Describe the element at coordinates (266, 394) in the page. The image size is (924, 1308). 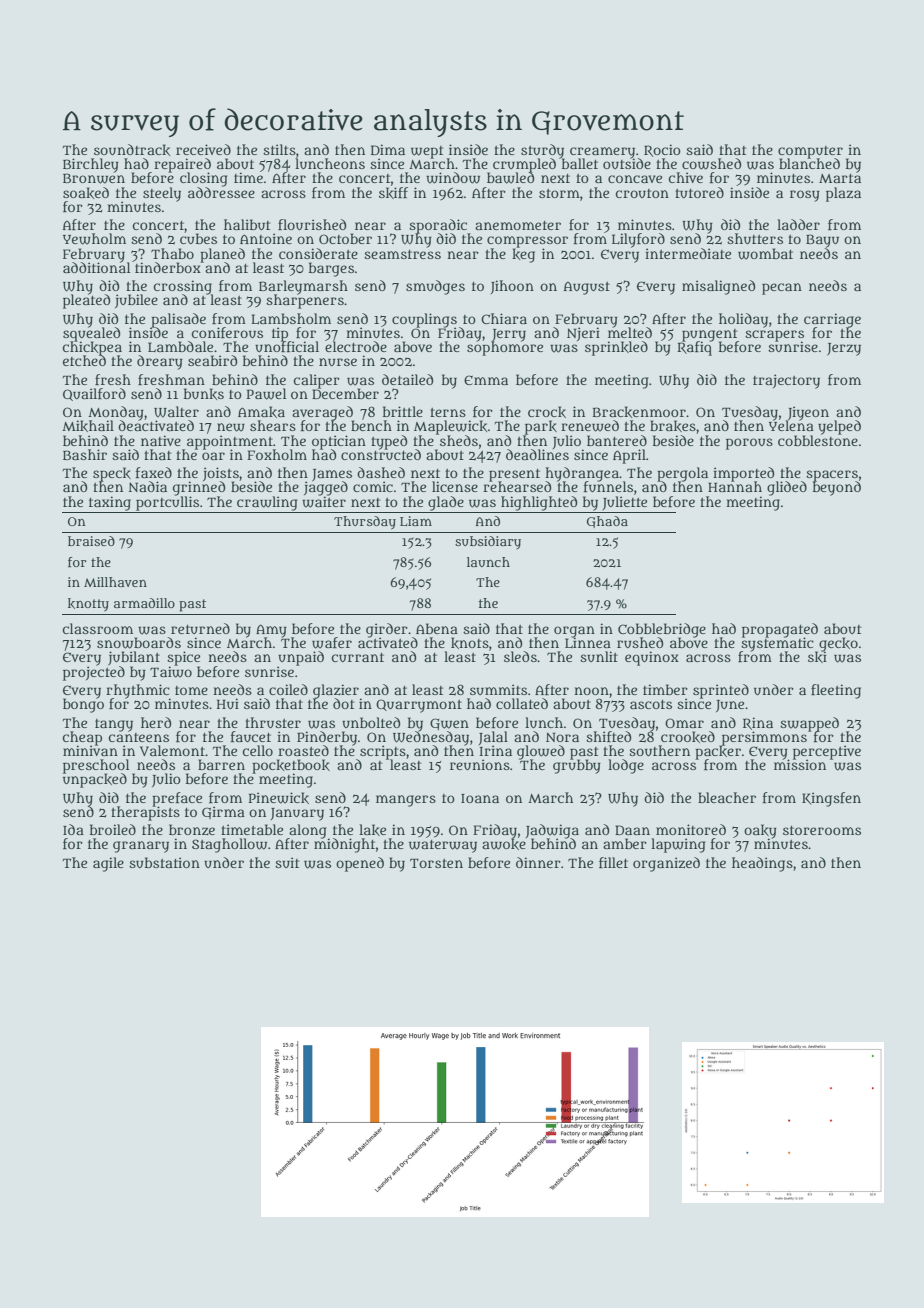
I see `Pawel` at that location.
